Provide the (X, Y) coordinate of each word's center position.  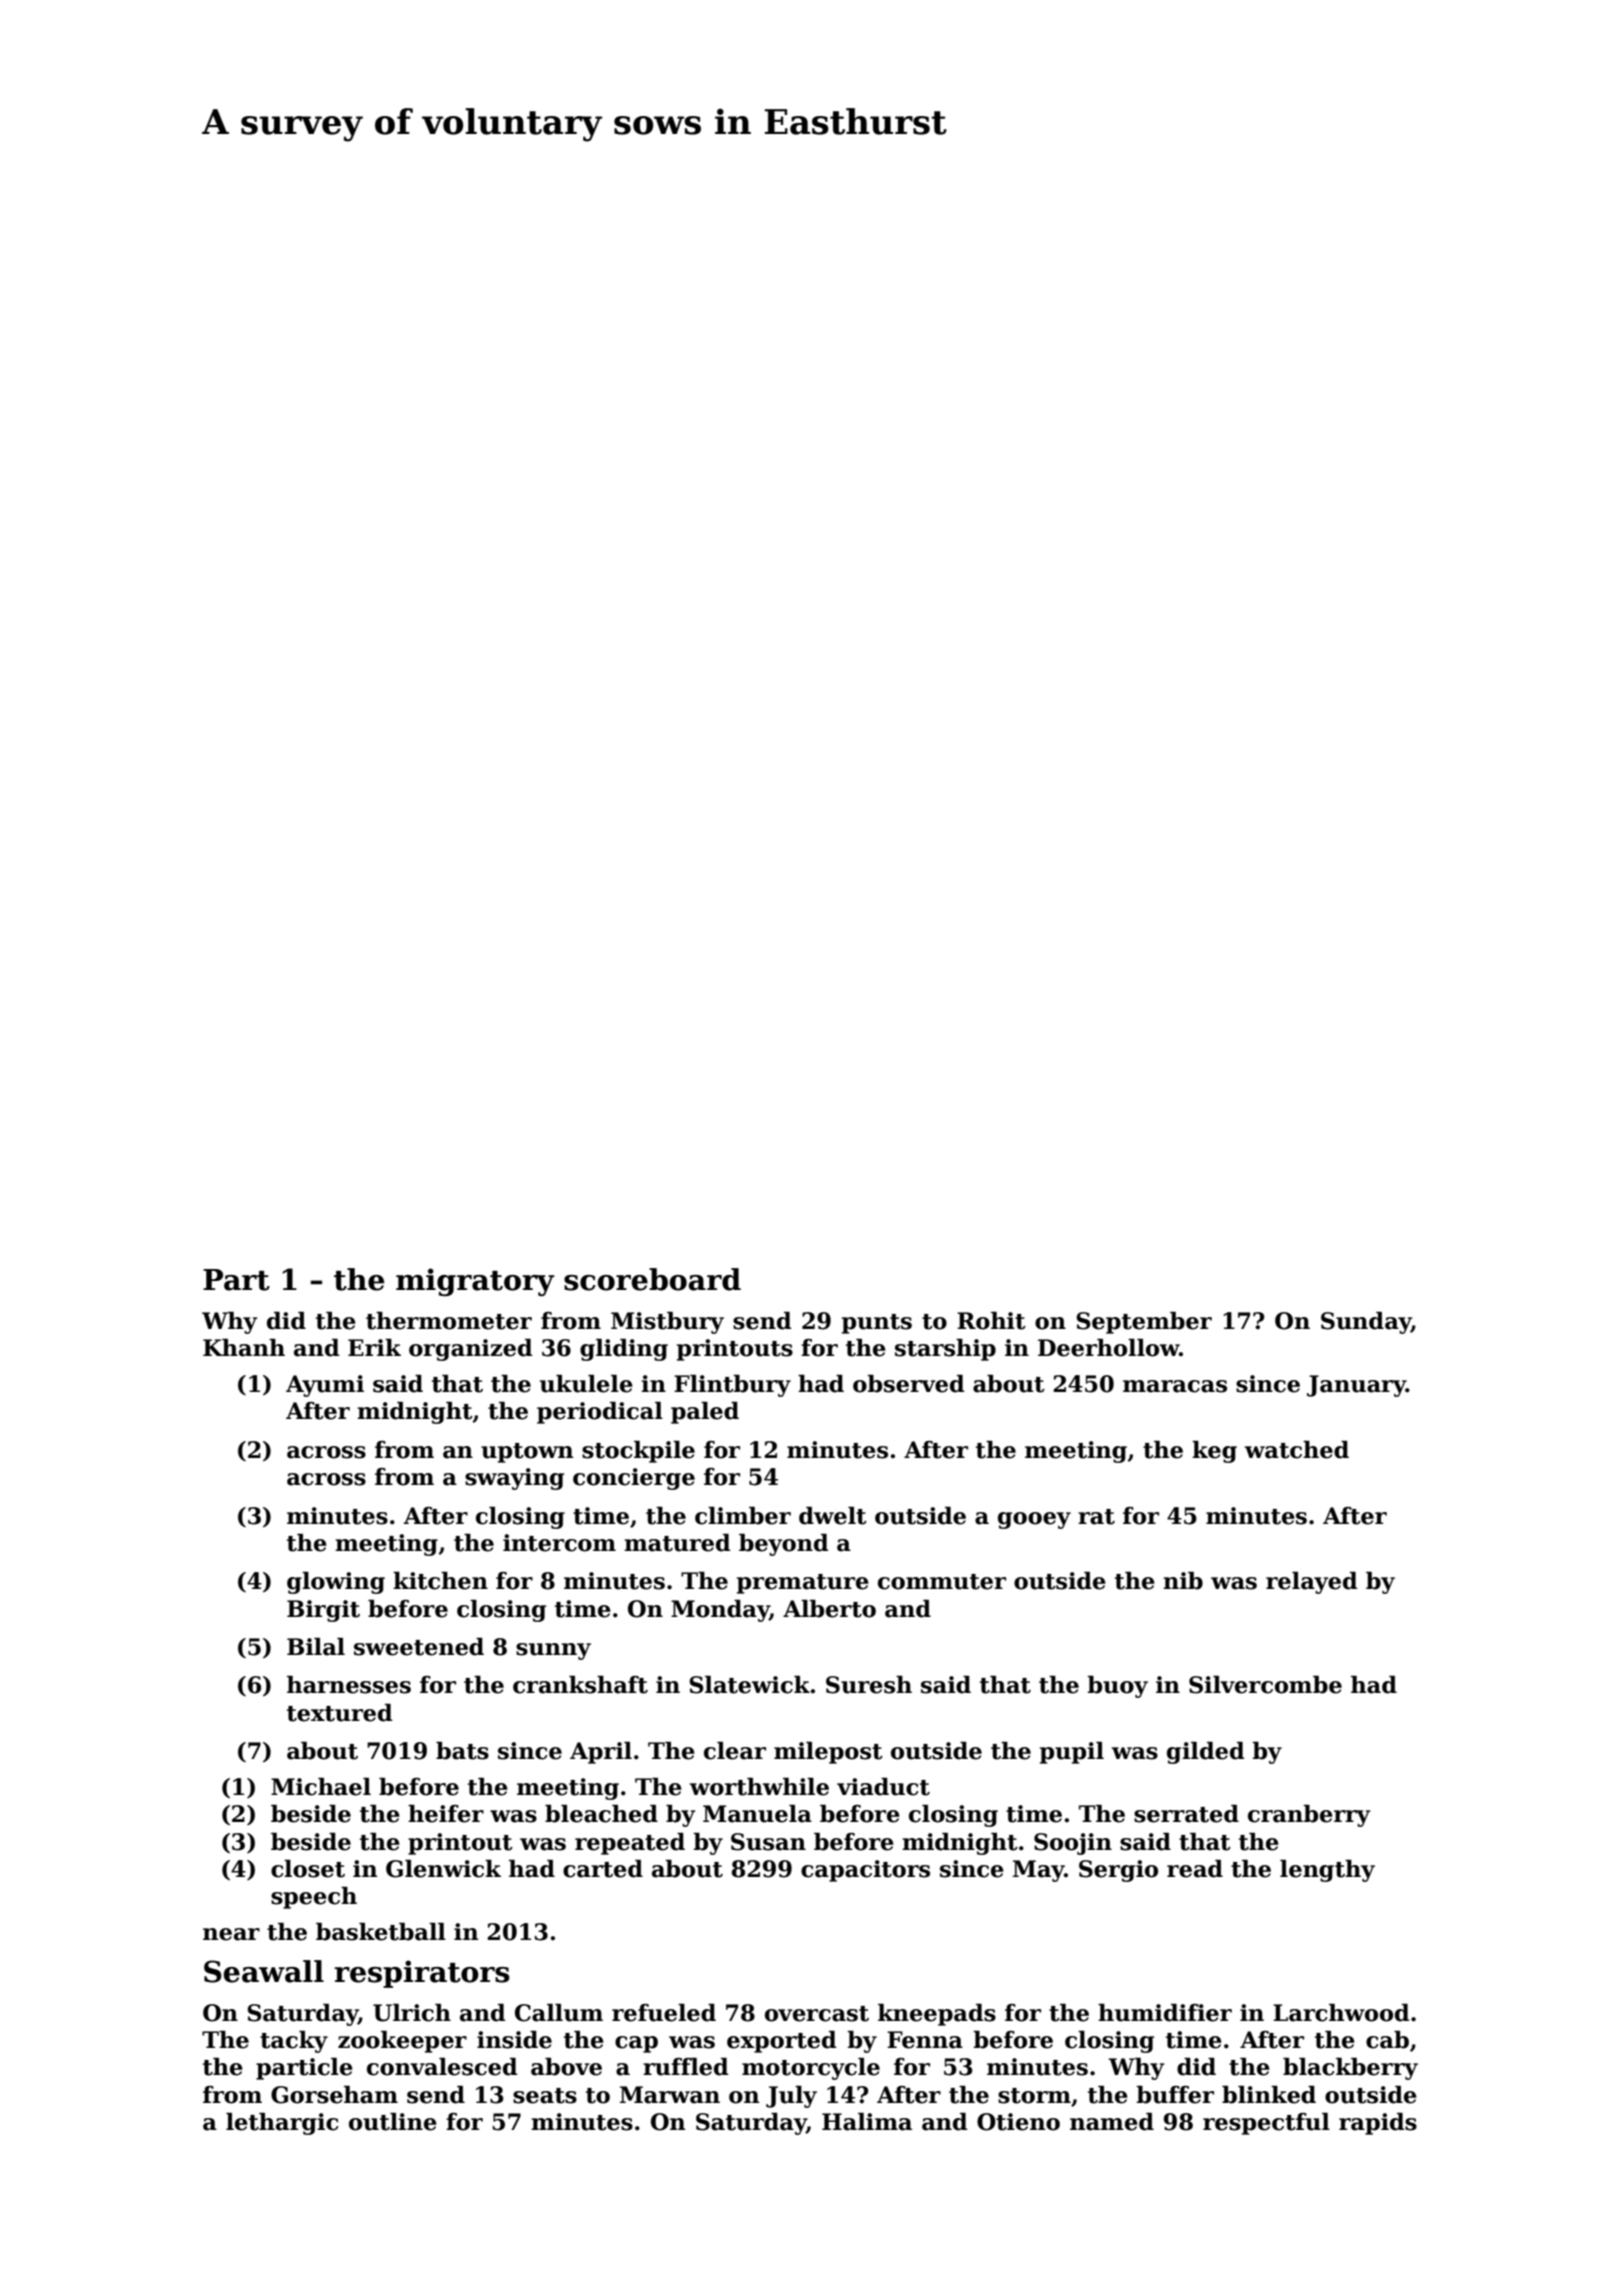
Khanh (244, 1348)
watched (1297, 1450)
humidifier (1165, 2013)
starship (945, 1350)
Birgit (323, 1611)
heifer (446, 1814)
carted (603, 1869)
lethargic (282, 2124)
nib (1183, 1581)
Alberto (829, 1609)
